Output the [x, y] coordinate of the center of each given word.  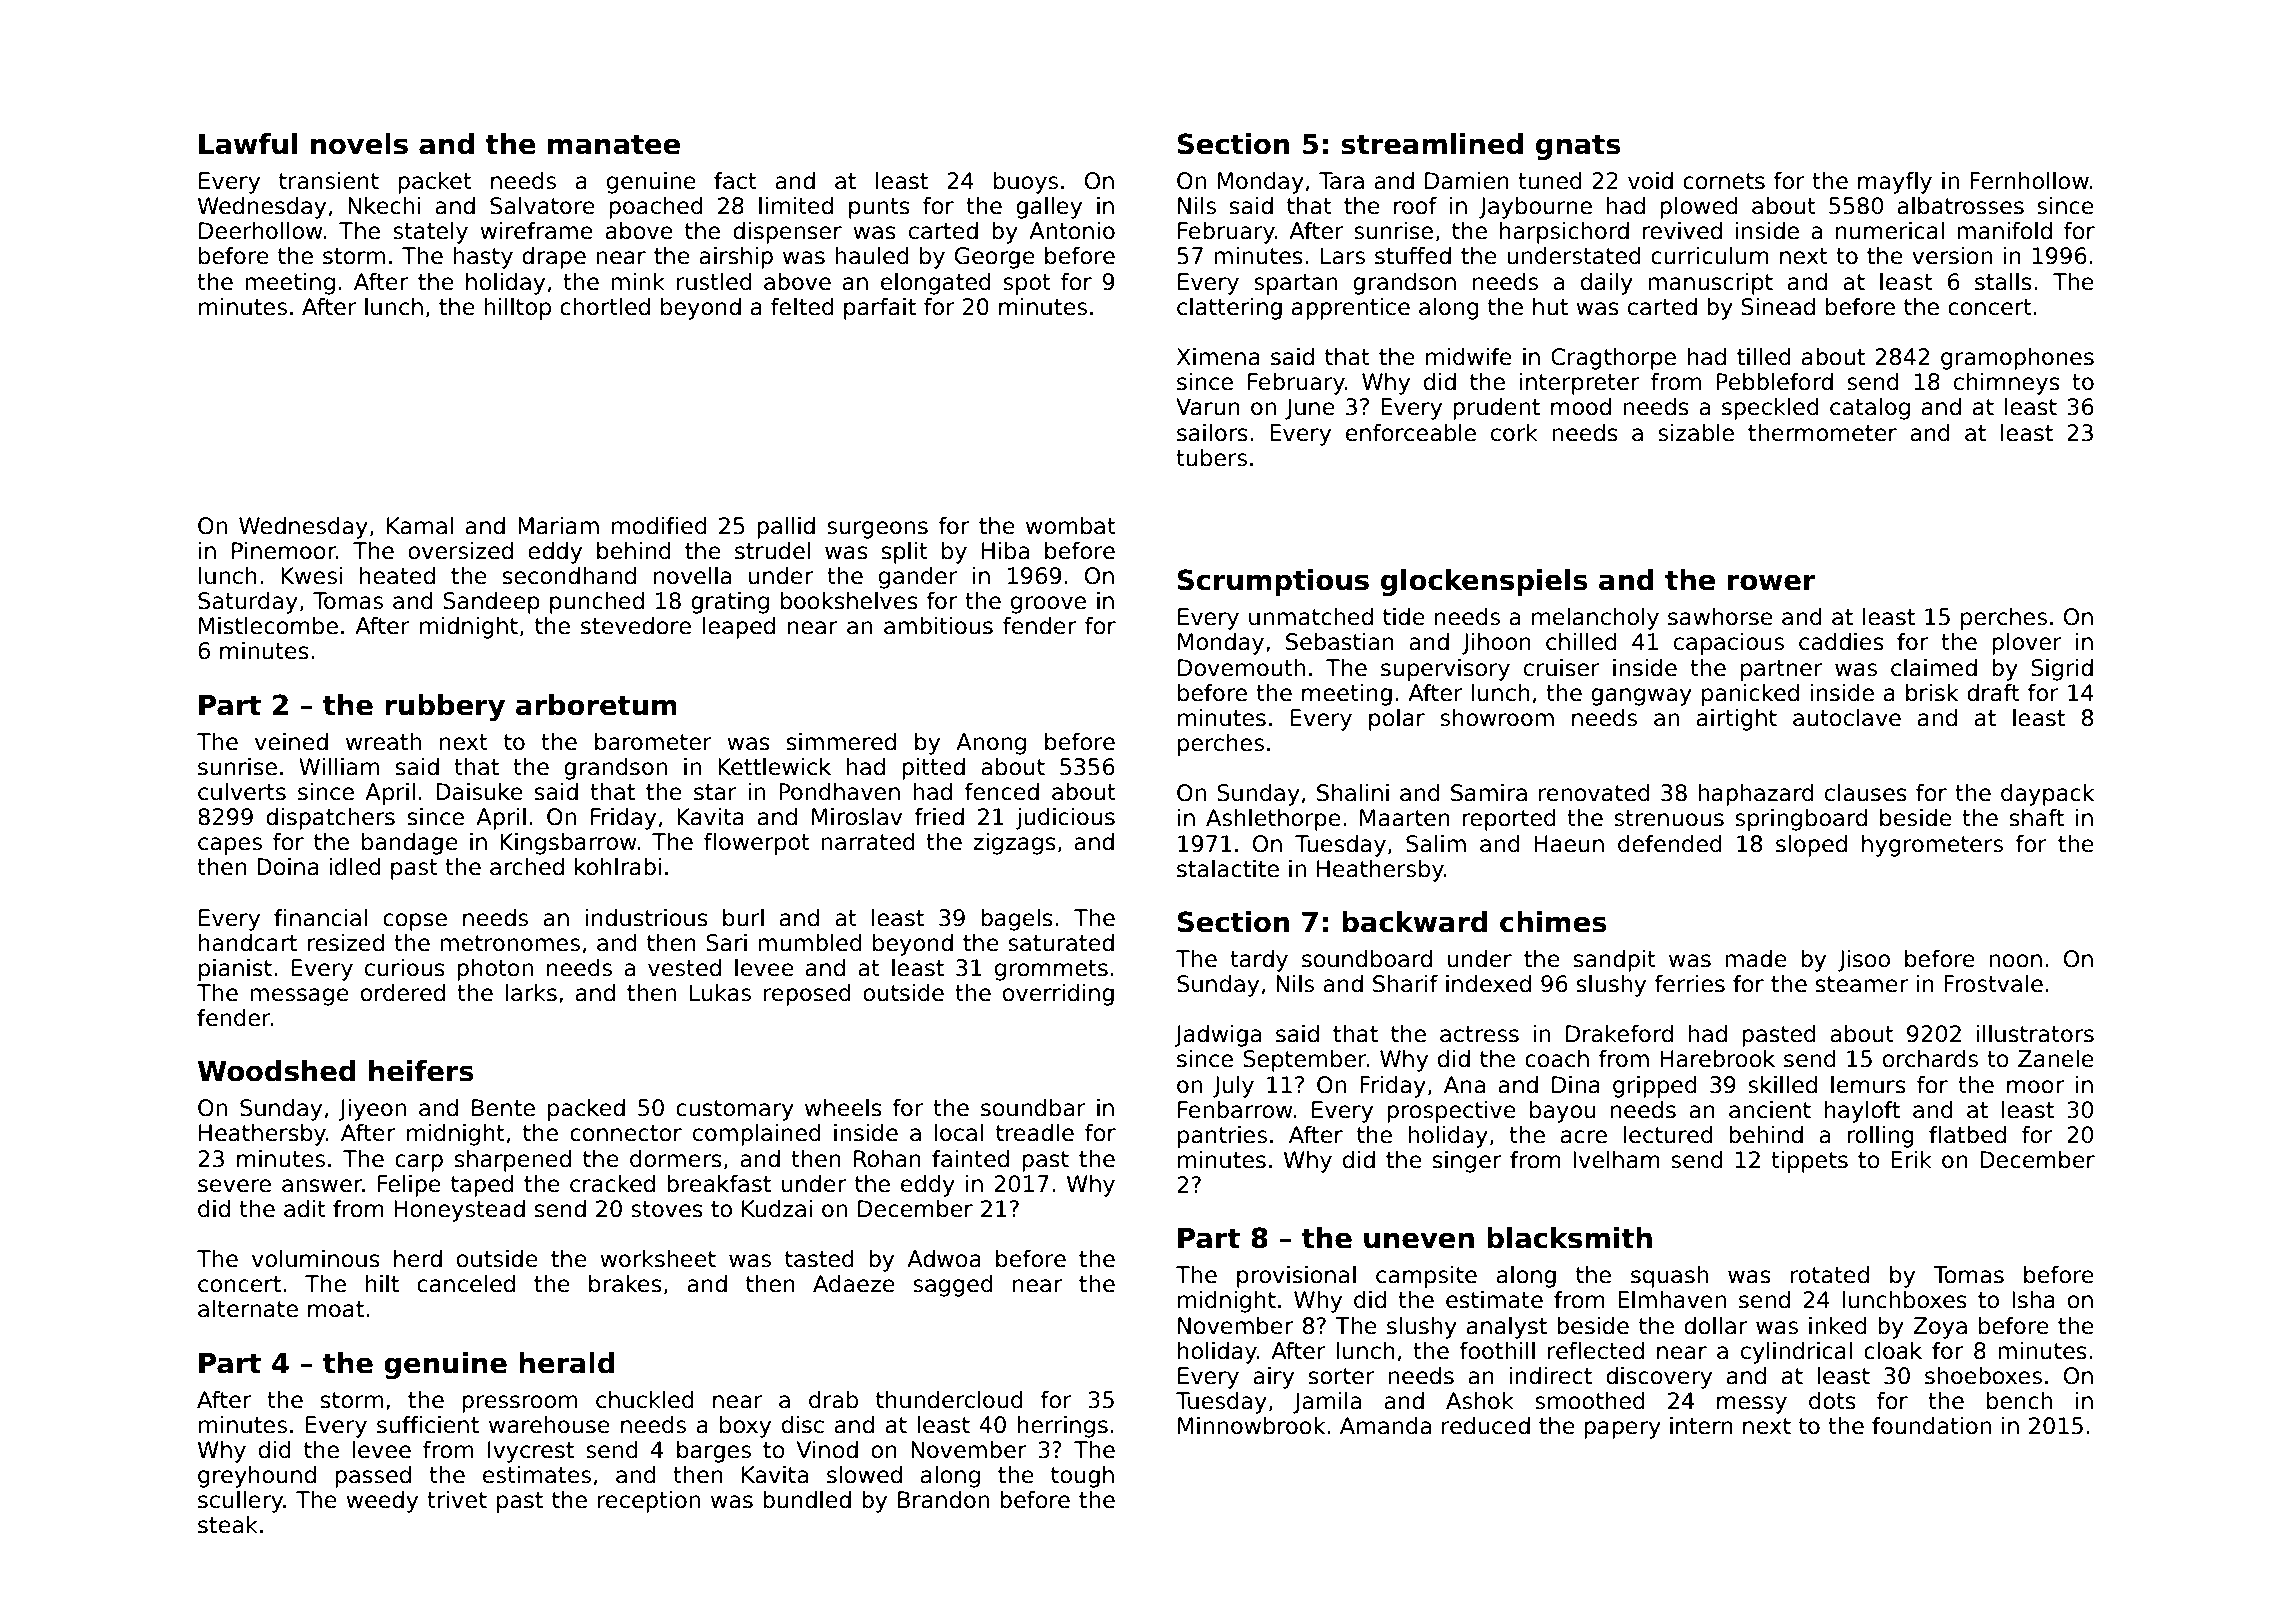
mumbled [810, 943]
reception [649, 1502]
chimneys [2007, 384]
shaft [2037, 818]
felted [802, 307]
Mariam [558, 526]
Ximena [1218, 357]
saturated [1061, 943]
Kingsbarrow [569, 844]
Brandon [943, 1500]
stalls [2003, 282]
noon [2015, 961]
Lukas [720, 993]
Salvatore [542, 206]
